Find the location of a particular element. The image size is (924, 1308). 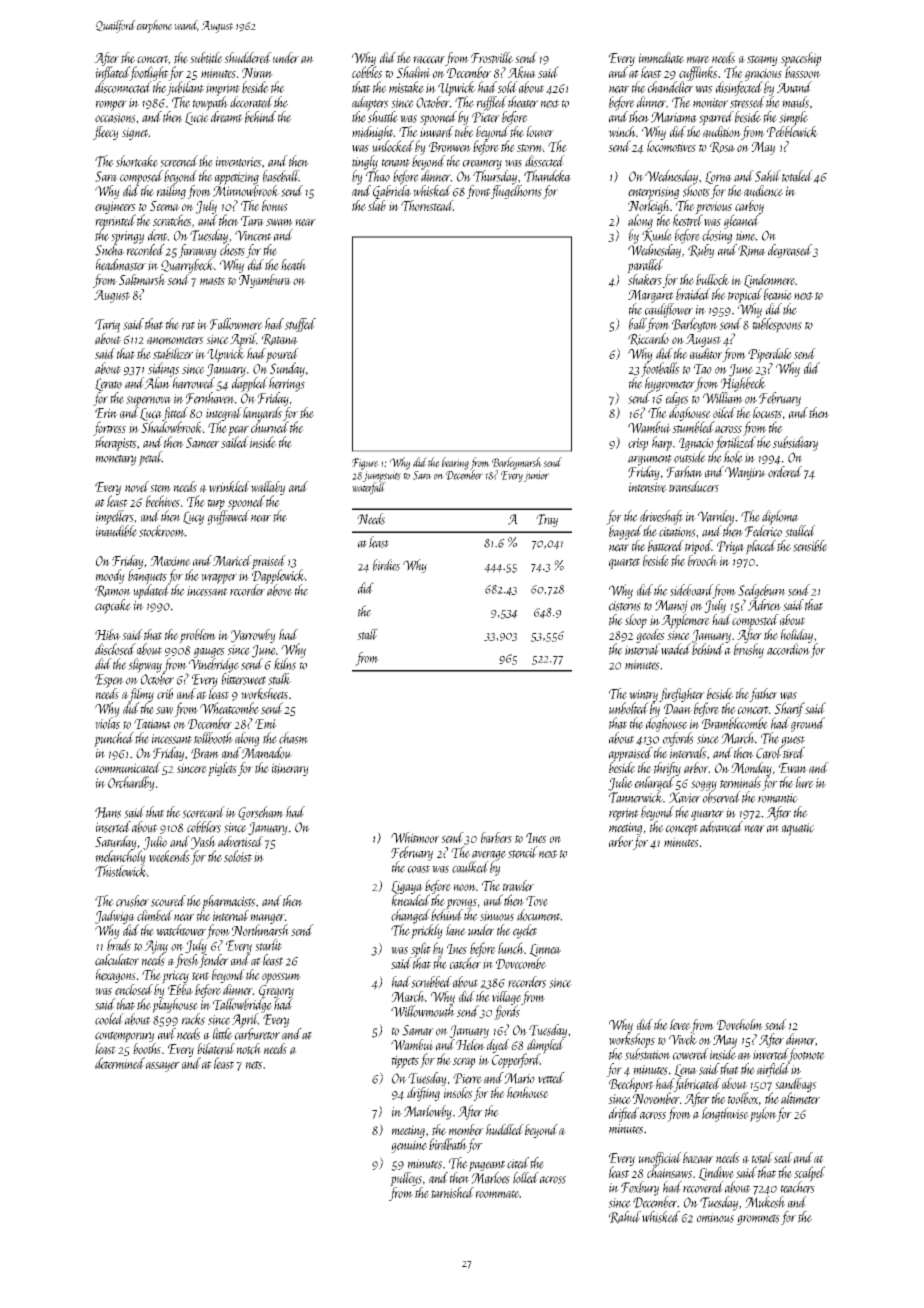

determined is located at coordinates (120, 1063).
